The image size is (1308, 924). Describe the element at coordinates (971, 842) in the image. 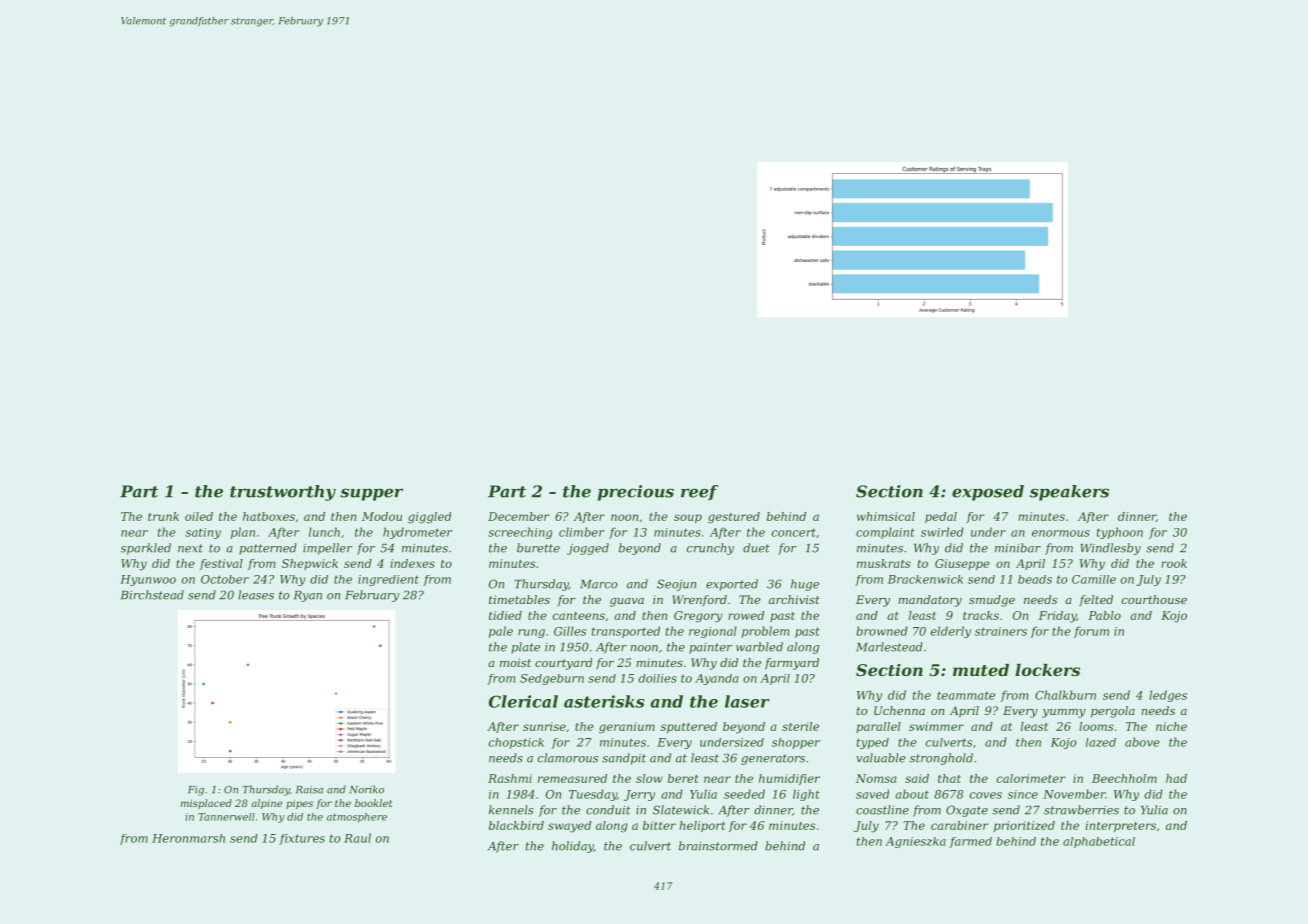

I see `farmed` at that location.
